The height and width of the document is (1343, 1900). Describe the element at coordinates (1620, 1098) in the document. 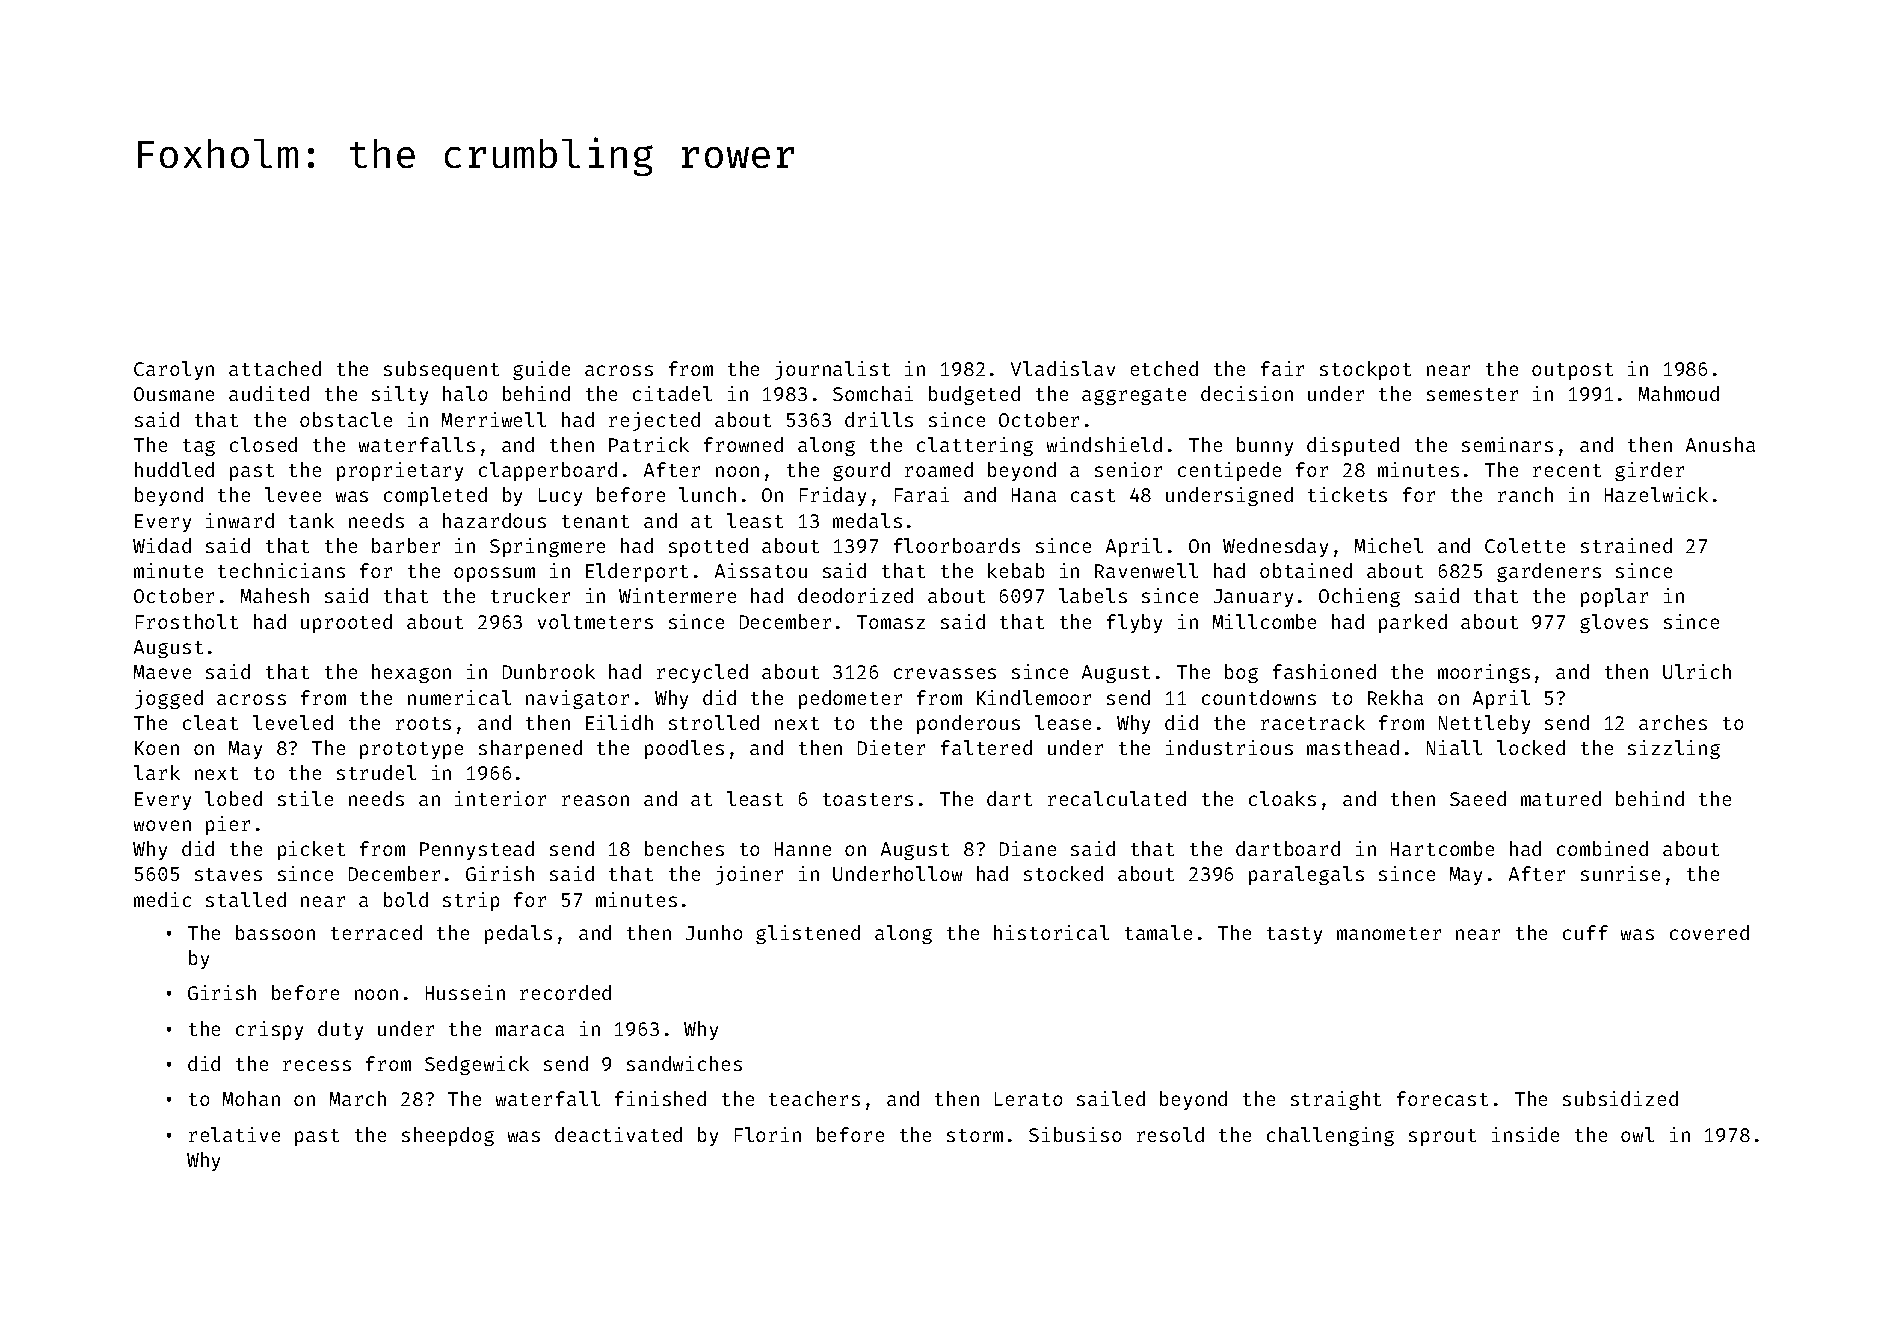

I see `subsidized` at that location.
